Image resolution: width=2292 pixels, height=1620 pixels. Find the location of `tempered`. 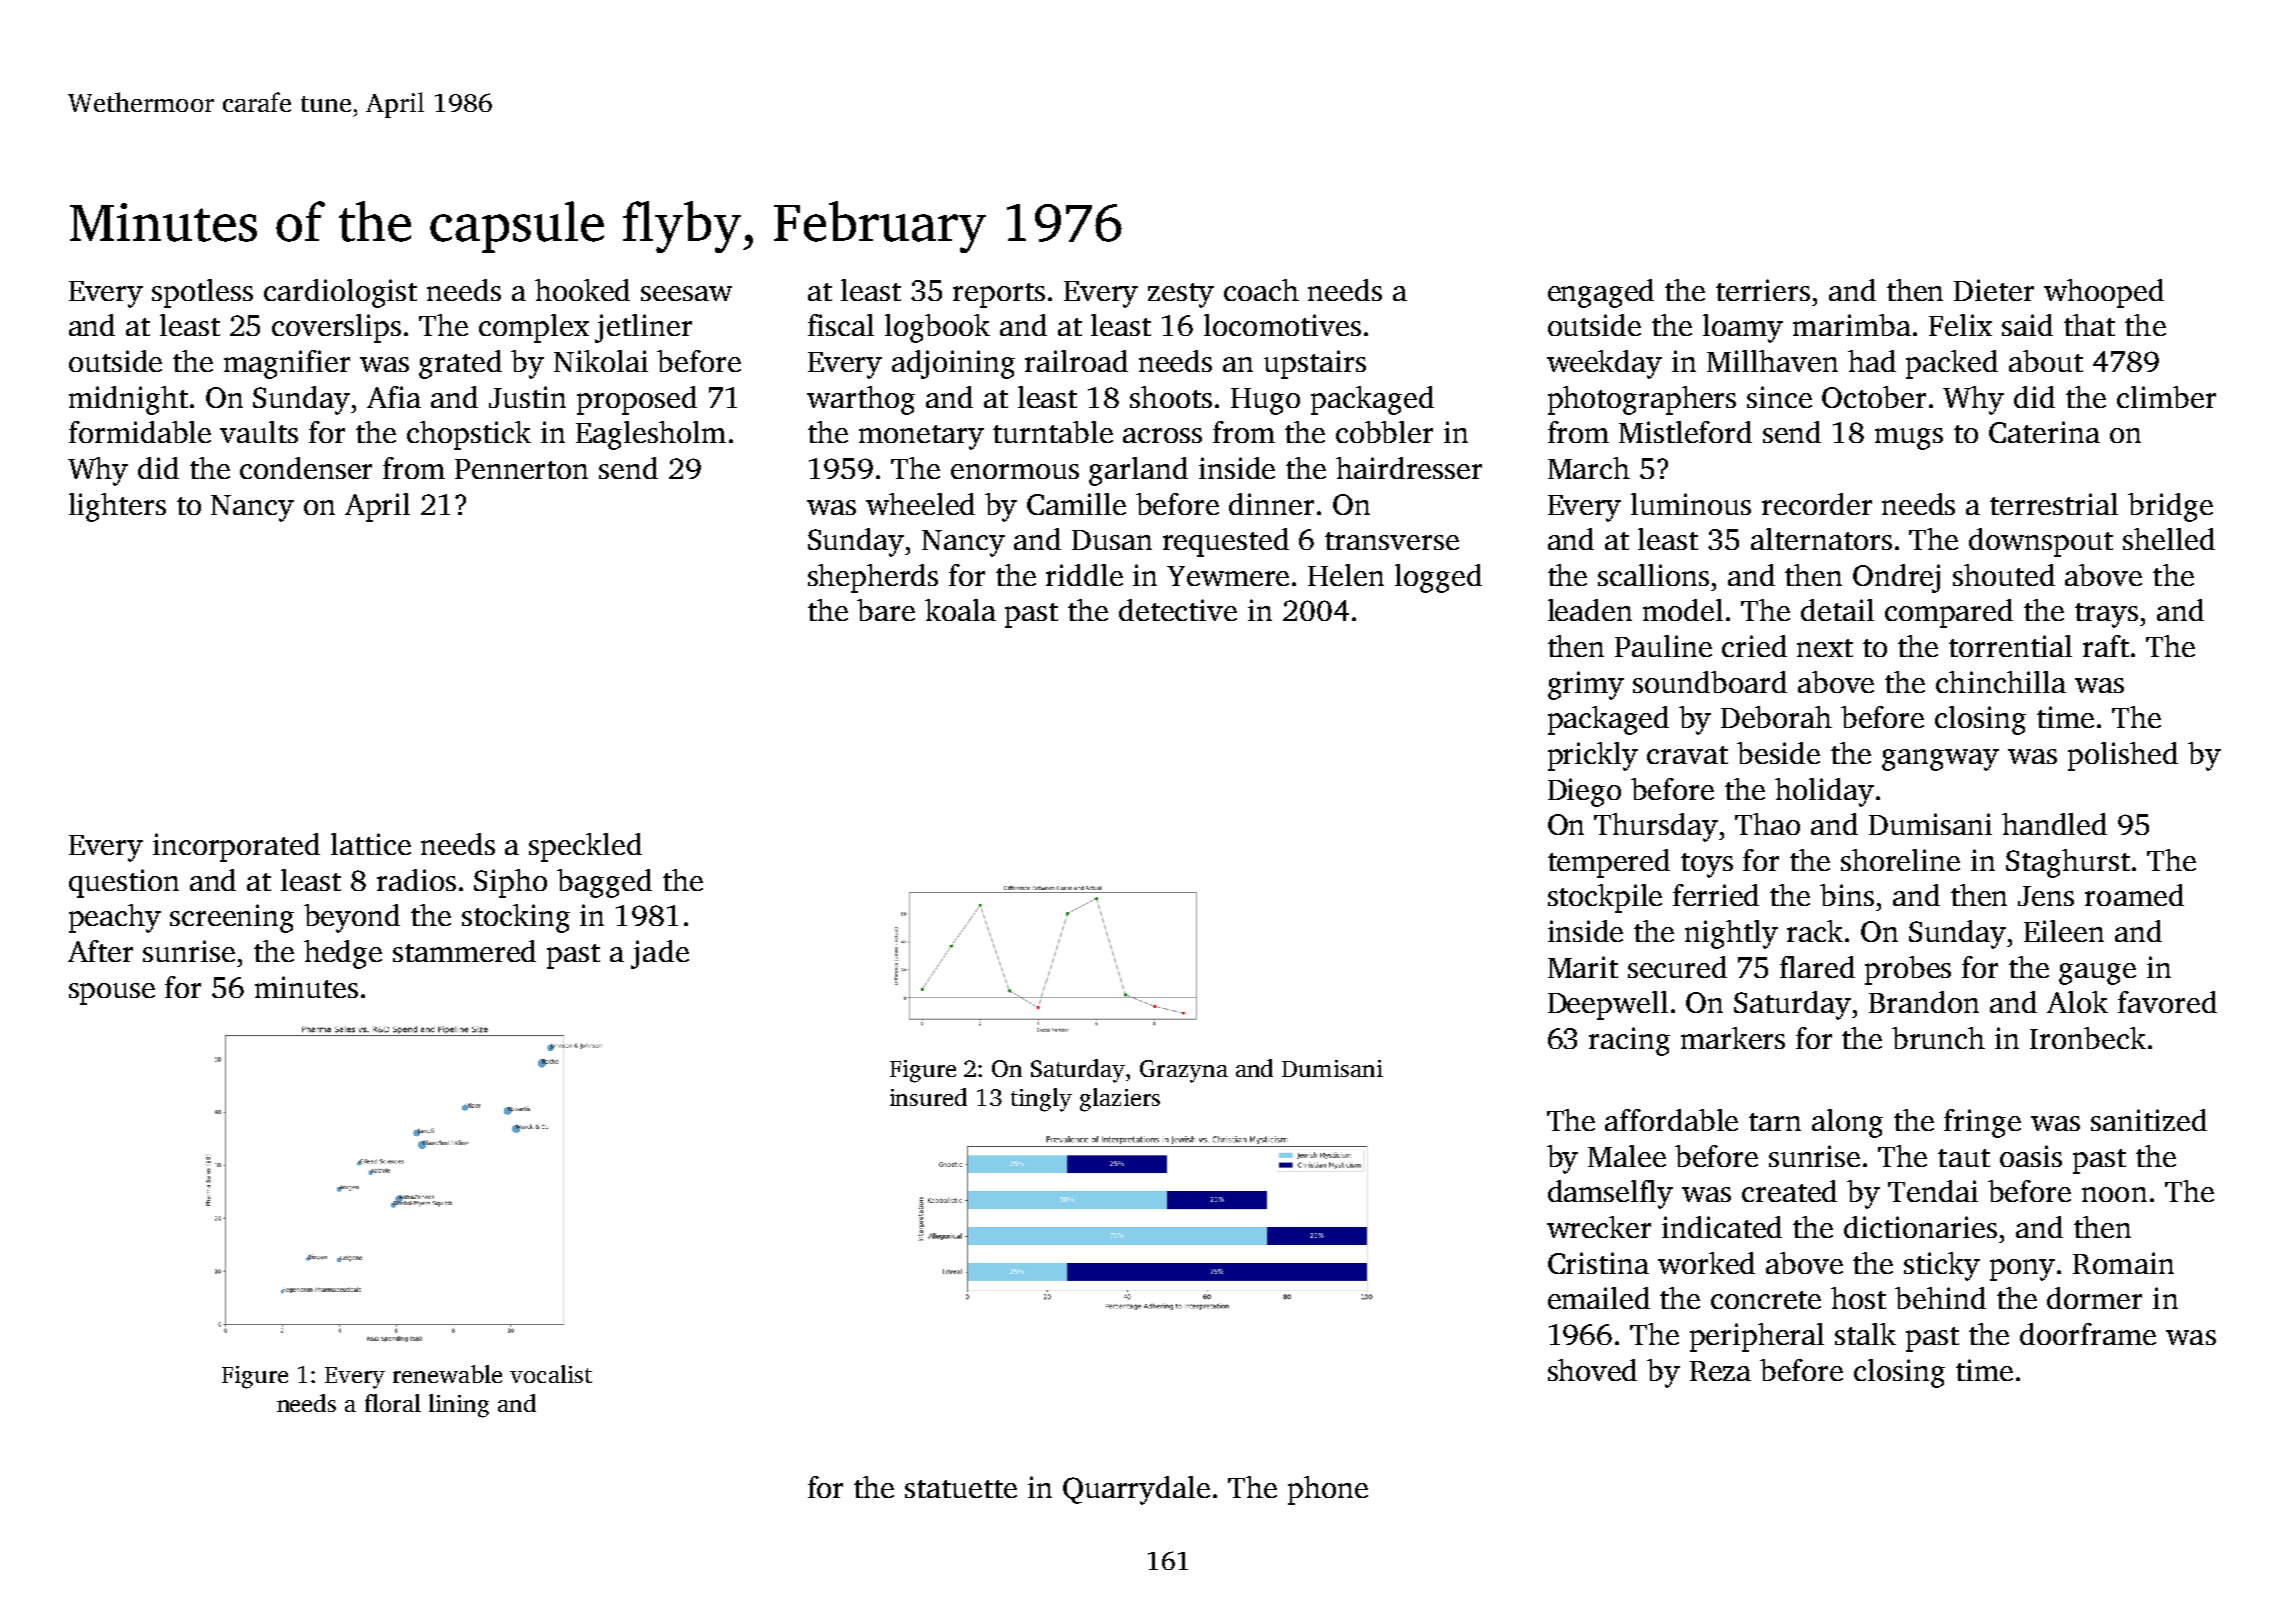

tempered is located at coordinates (1609, 863).
